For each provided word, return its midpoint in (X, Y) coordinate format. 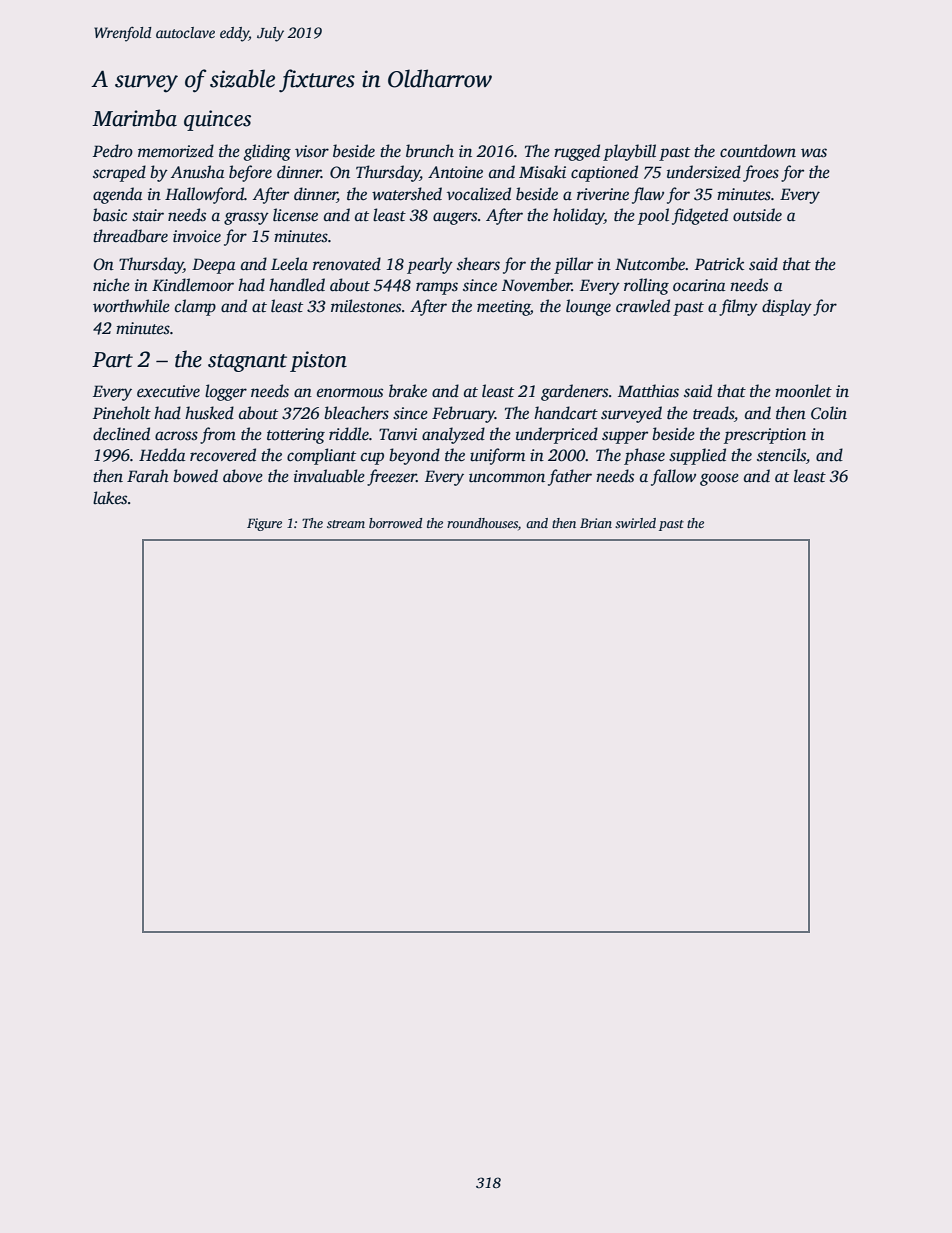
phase (644, 456)
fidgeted (700, 216)
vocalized (479, 194)
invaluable (329, 476)
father (570, 477)
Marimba (134, 118)
